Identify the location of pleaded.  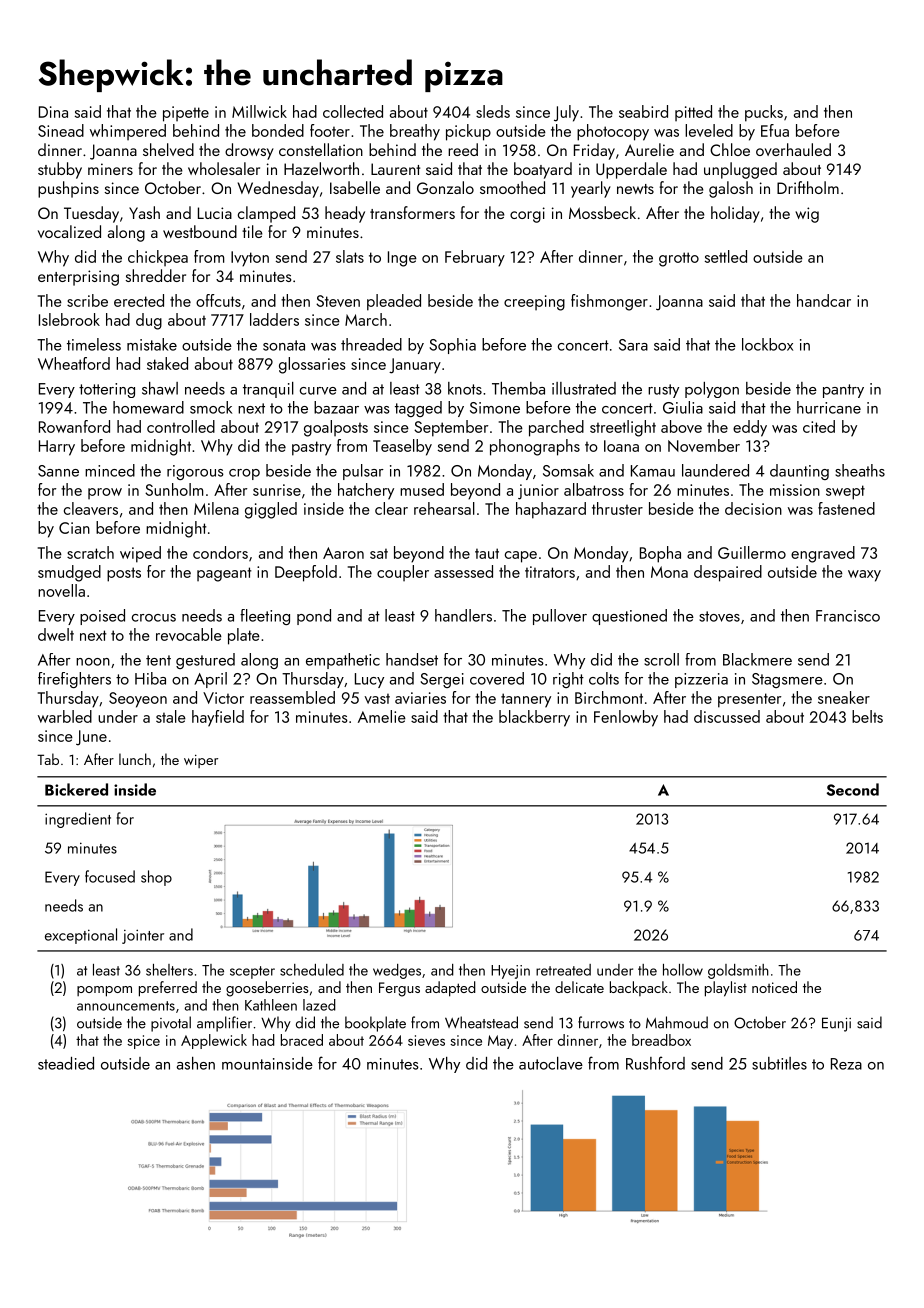
(394, 302).
